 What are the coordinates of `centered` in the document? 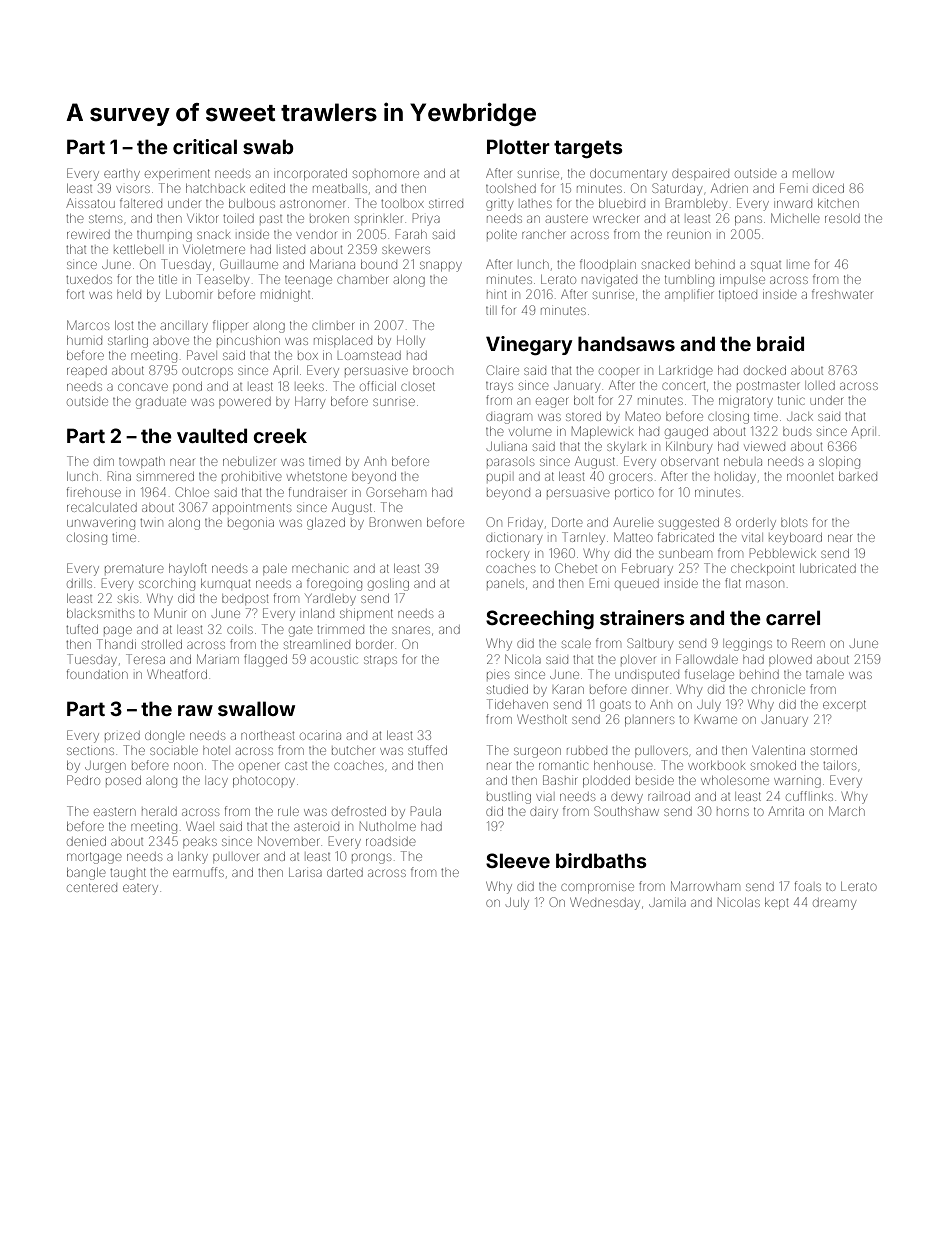 It's located at (92, 887).
